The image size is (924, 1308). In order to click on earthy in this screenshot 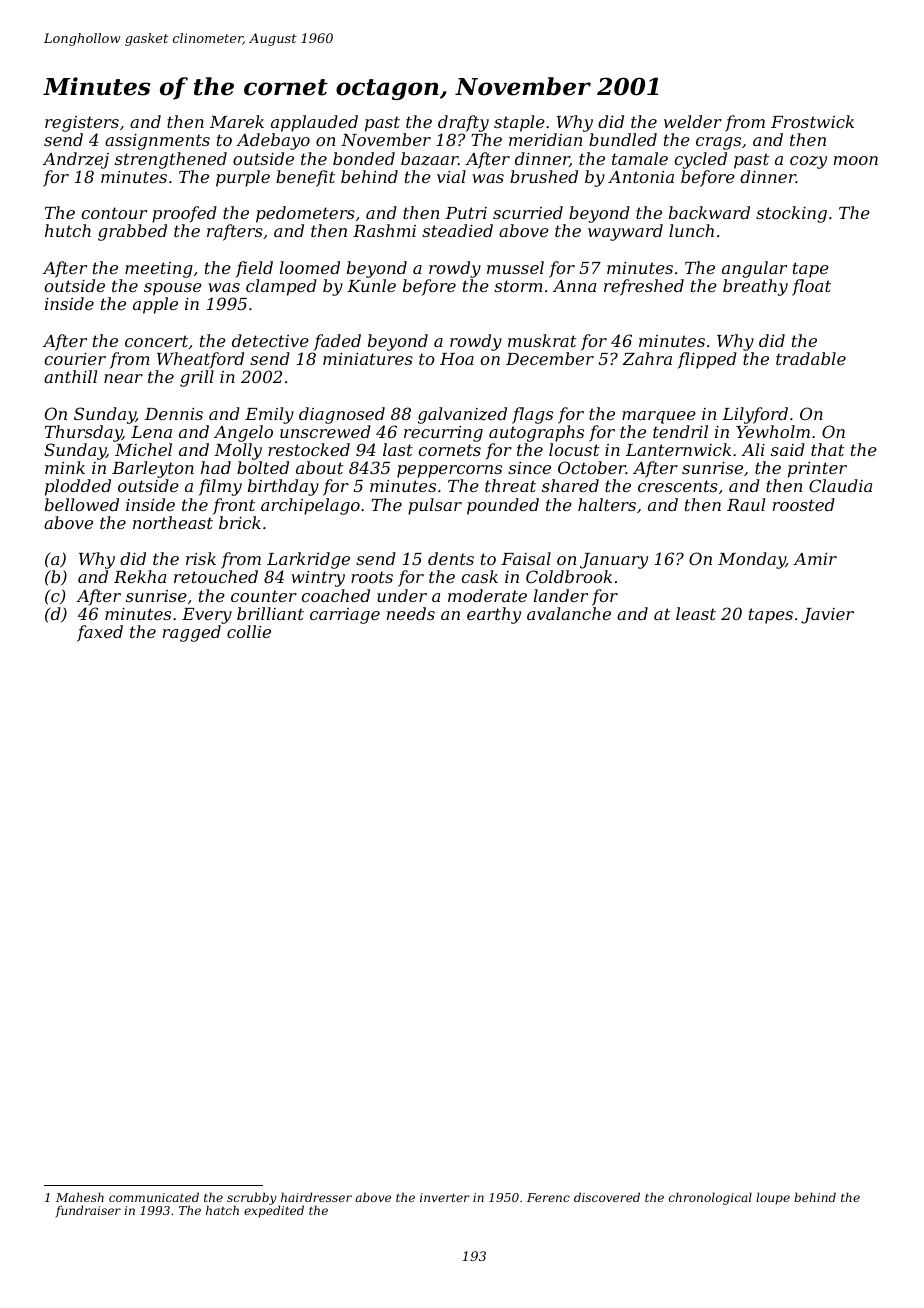, I will do `click(494, 615)`.
